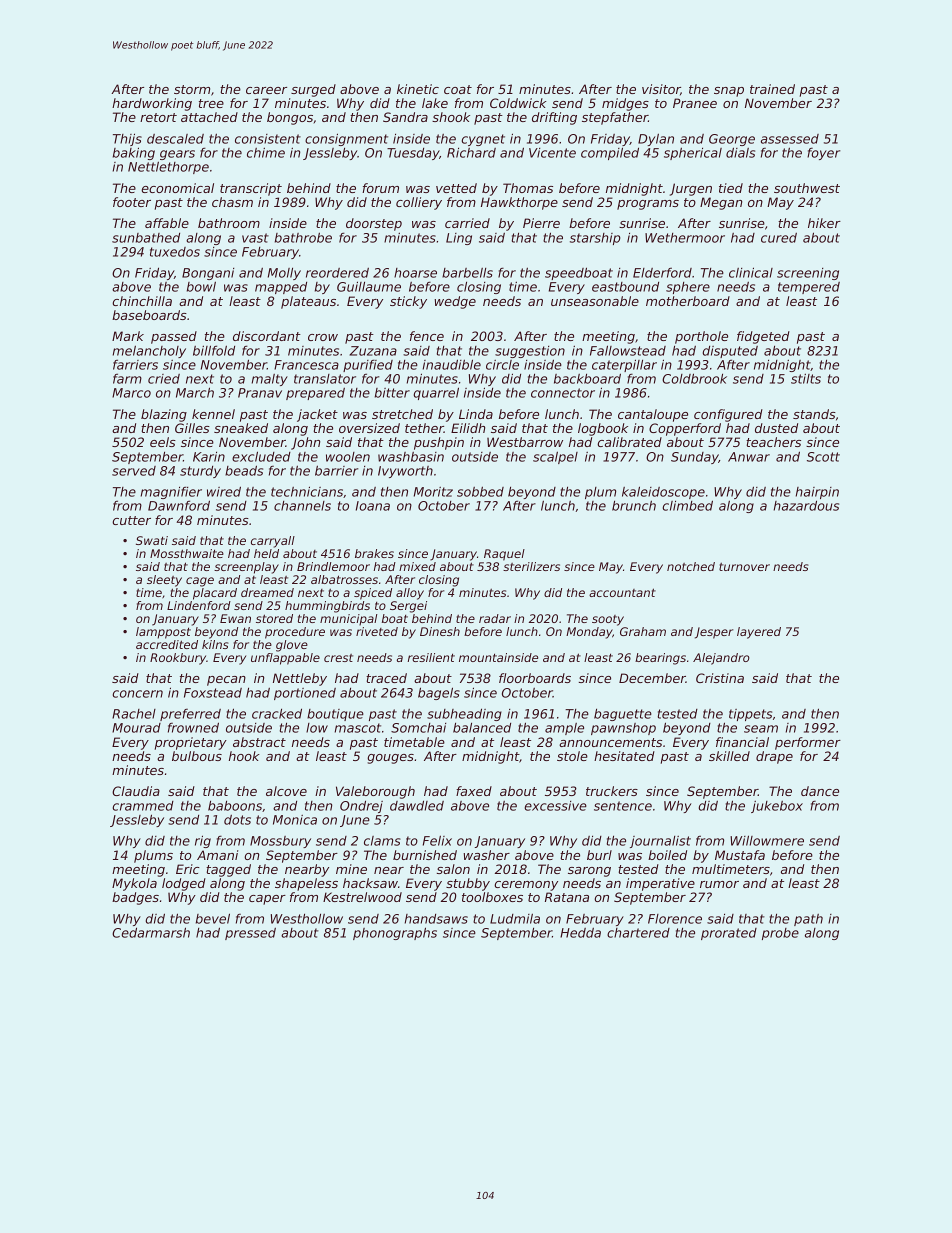  Describe the element at coordinates (440, 631) in the document. I see `Dinesh` at that location.
